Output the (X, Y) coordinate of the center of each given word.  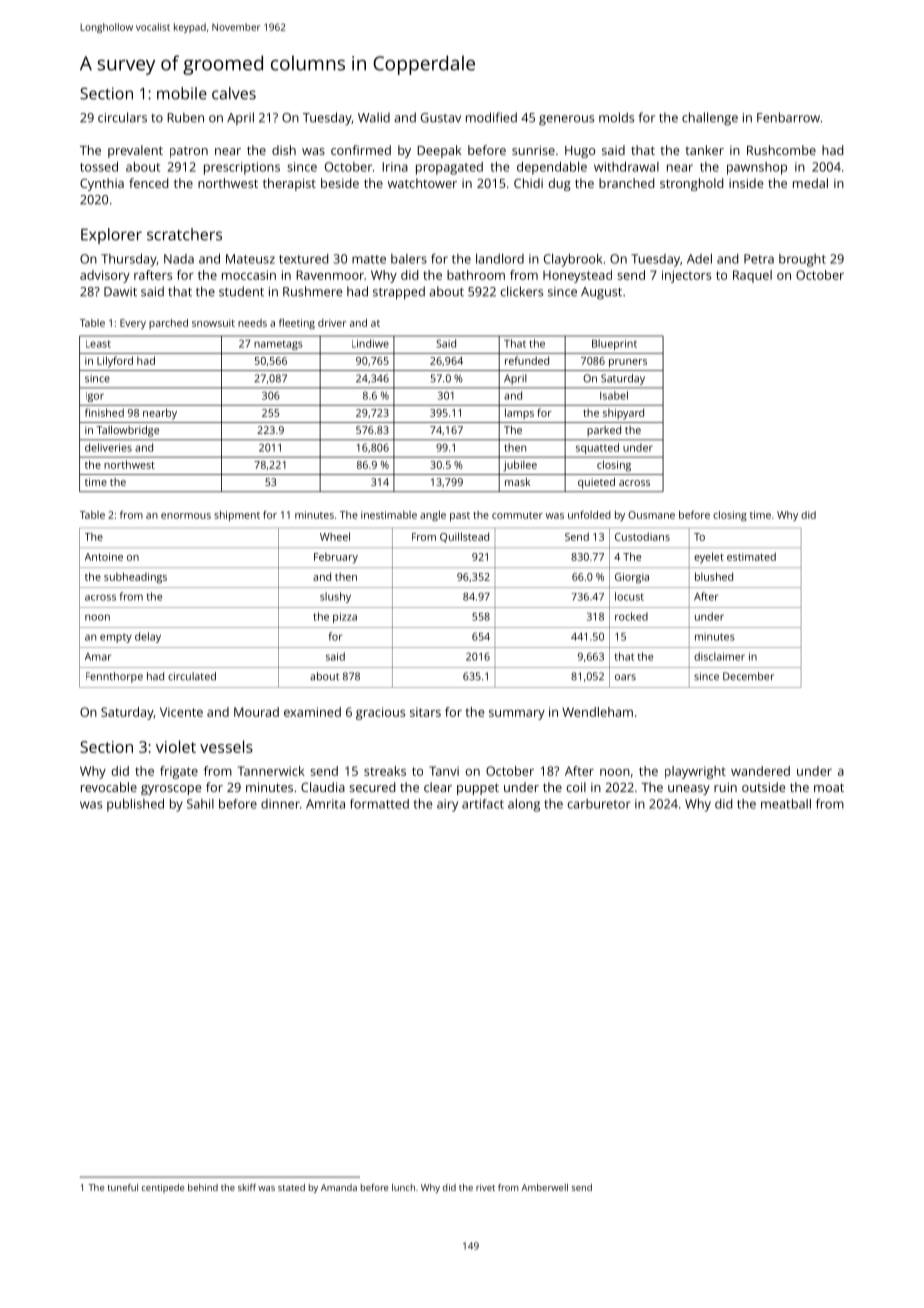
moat (829, 787)
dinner (280, 804)
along (524, 805)
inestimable (389, 515)
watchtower (422, 183)
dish (284, 150)
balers (409, 259)
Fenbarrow (788, 117)
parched (168, 324)
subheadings (135, 578)
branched (626, 183)
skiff (247, 1187)
